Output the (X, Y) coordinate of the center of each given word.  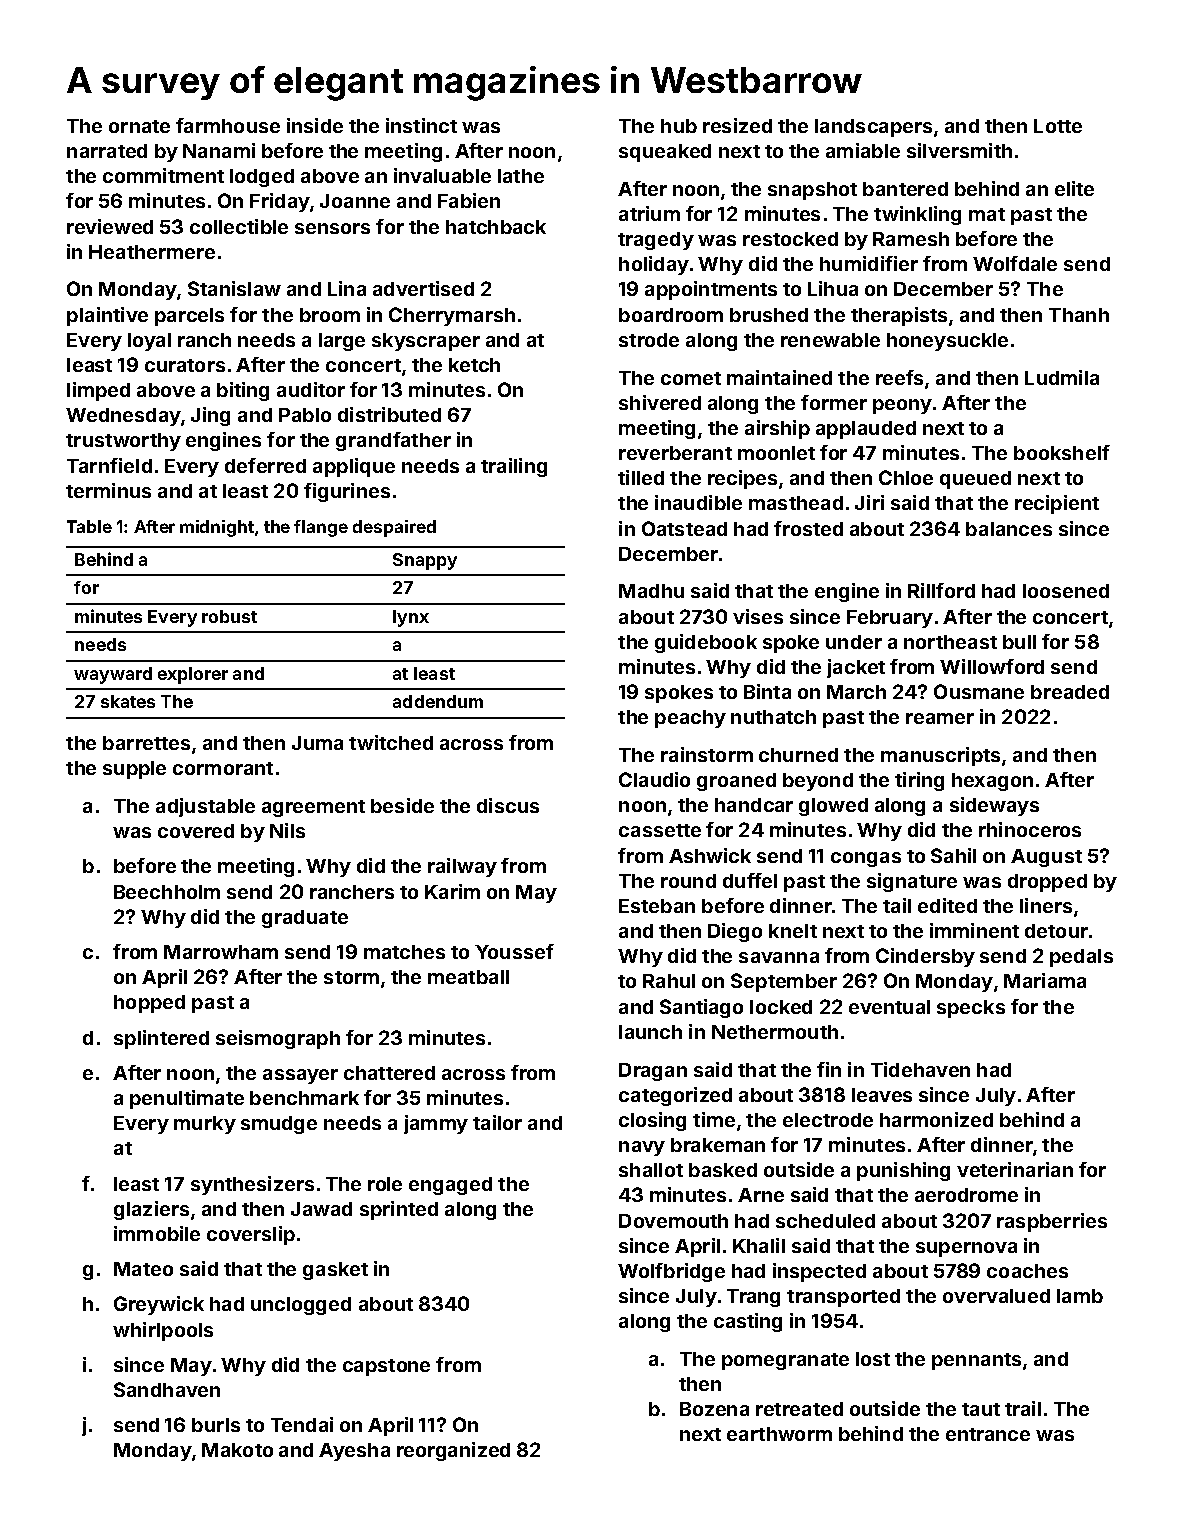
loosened (1066, 591)
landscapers (873, 128)
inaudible (698, 502)
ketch (474, 365)
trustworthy (123, 442)
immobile (157, 1233)
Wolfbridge (671, 1272)
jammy (436, 1124)
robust (229, 616)
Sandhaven (167, 1389)
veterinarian (1015, 1169)
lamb (1080, 1296)
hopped (149, 1004)
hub (679, 126)
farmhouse (228, 125)
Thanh (1079, 315)
